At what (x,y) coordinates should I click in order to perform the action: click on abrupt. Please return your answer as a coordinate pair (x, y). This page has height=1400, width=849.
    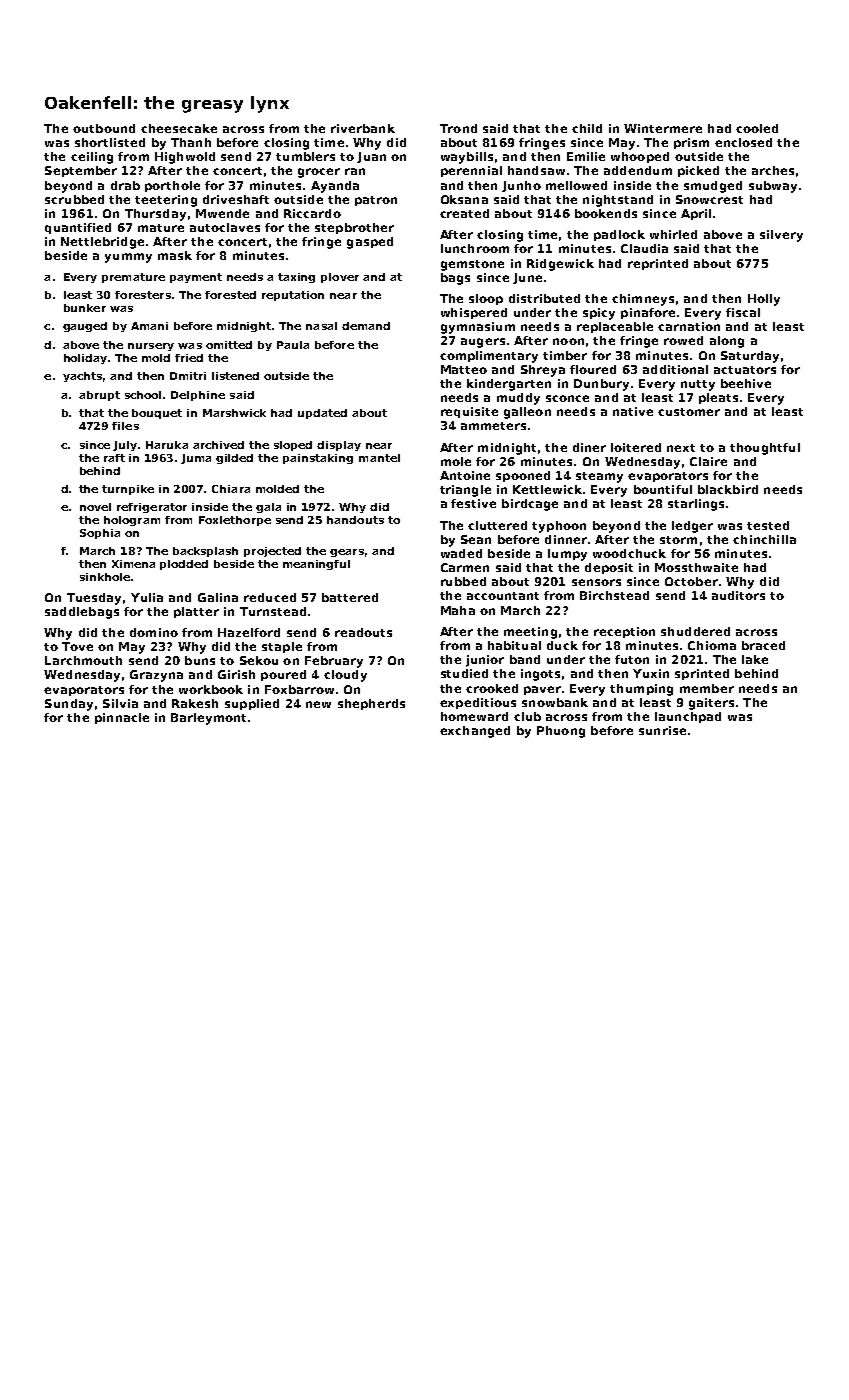
    Looking at the image, I should click on (99, 396).
